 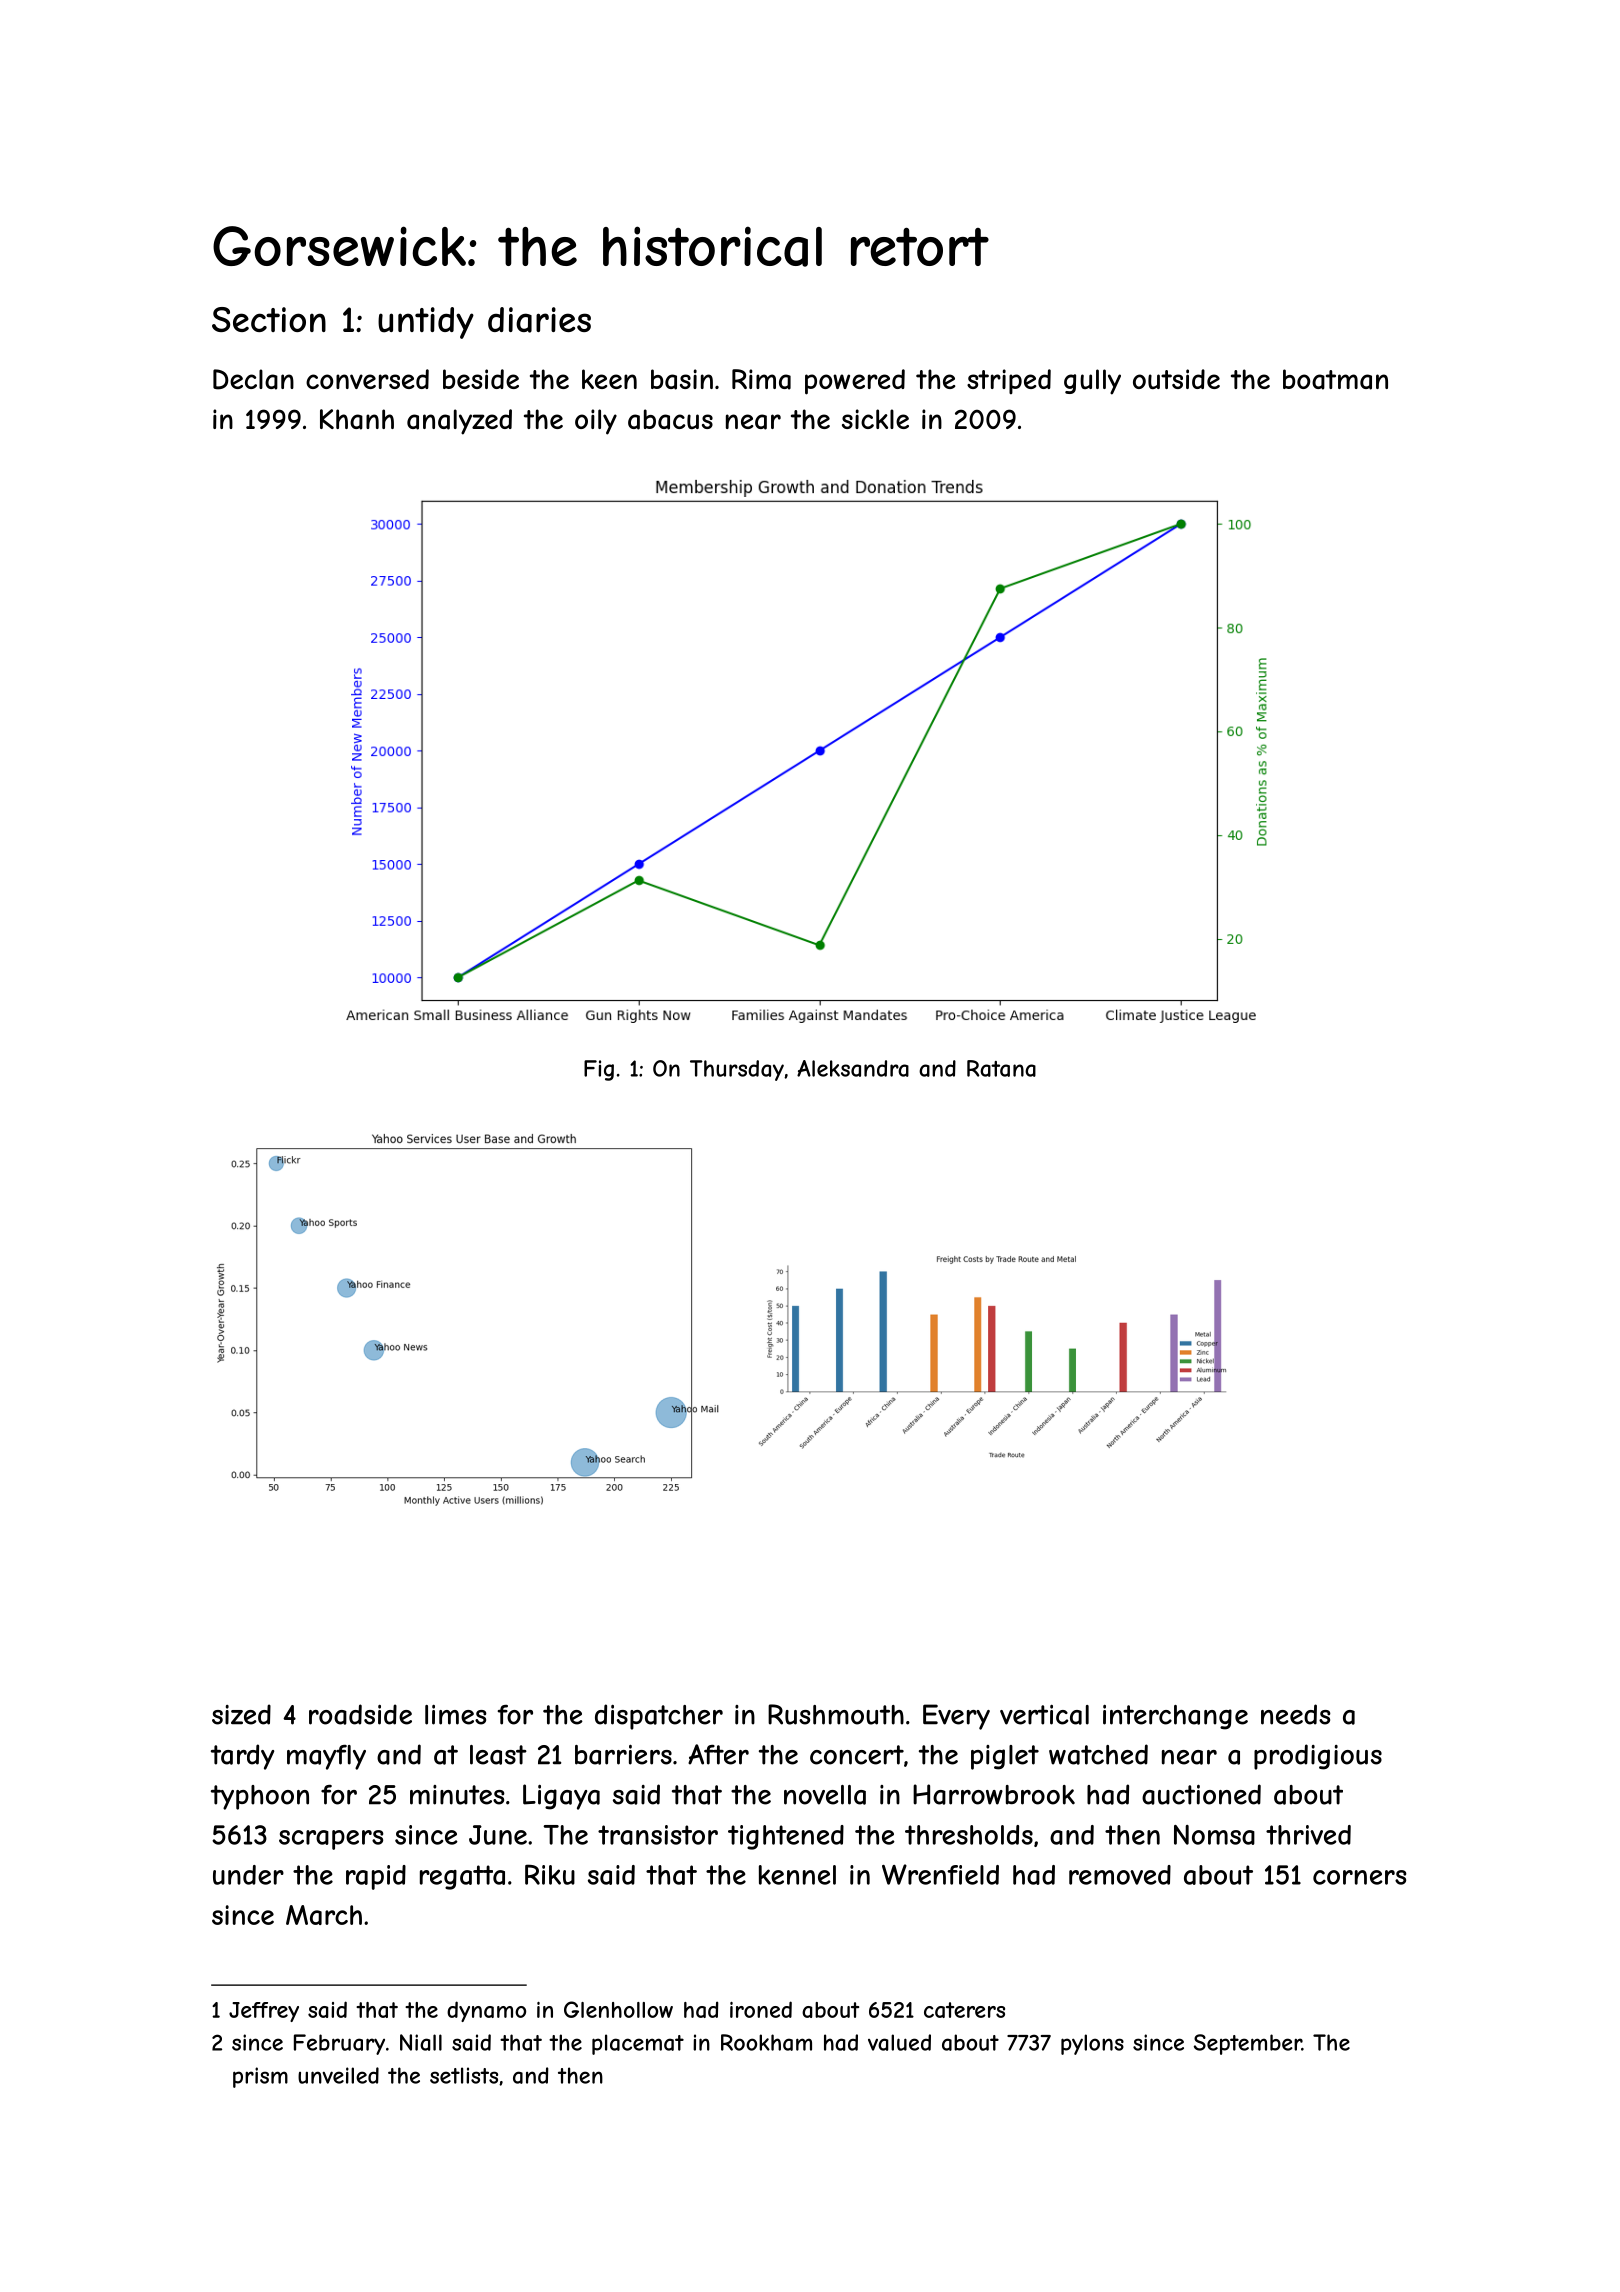 What do you see at coordinates (1001, 1068) in the image?
I see `Ratana` at bounding box center [1001, 1068].
